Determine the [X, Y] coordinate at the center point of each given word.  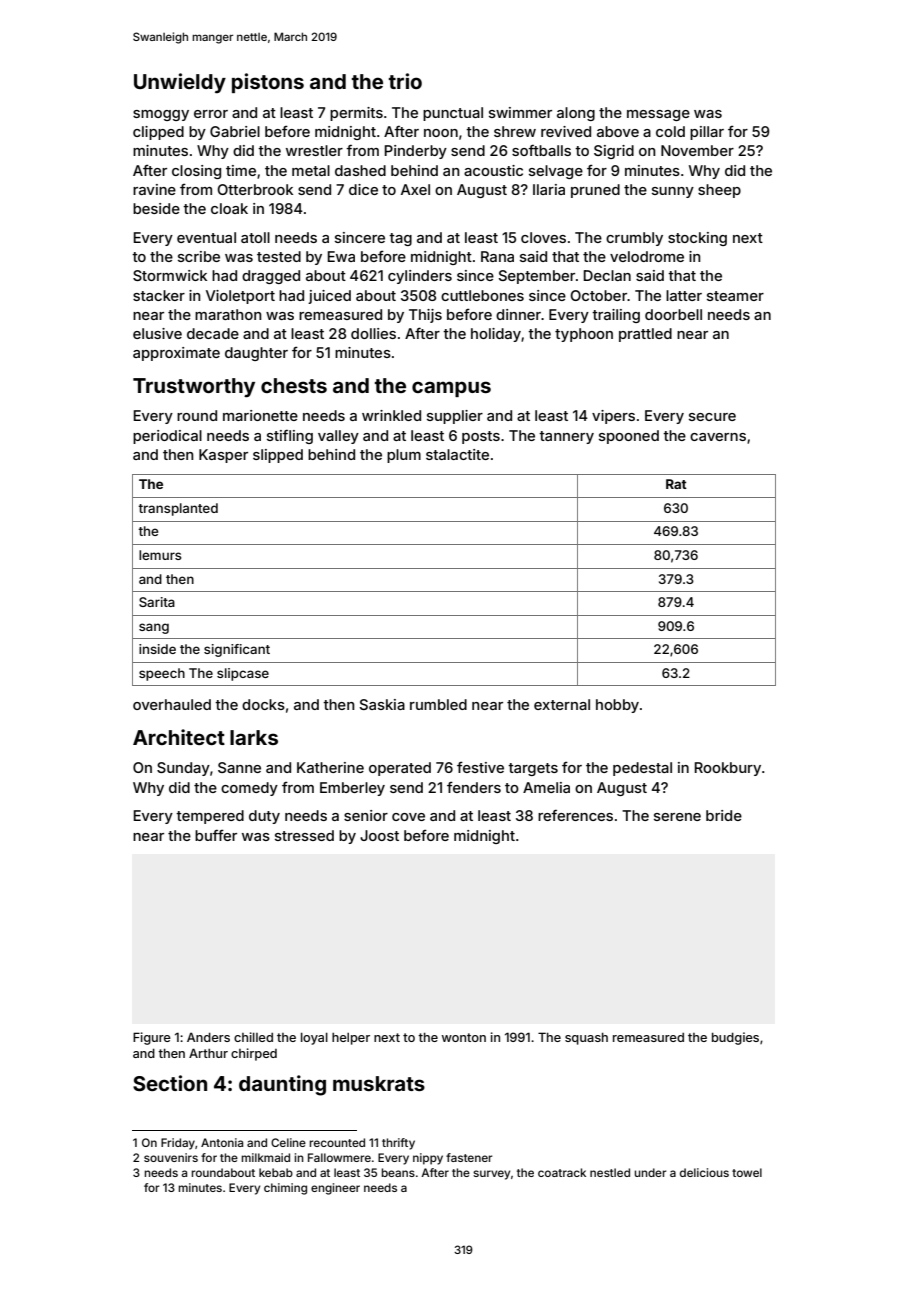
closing [196, 172]
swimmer [520, 112]
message [658, 115]
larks [254, 737]
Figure [152, 1038]
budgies [735, 1038]
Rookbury [728, 769]
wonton [463, 1037]
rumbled [438, 704]
